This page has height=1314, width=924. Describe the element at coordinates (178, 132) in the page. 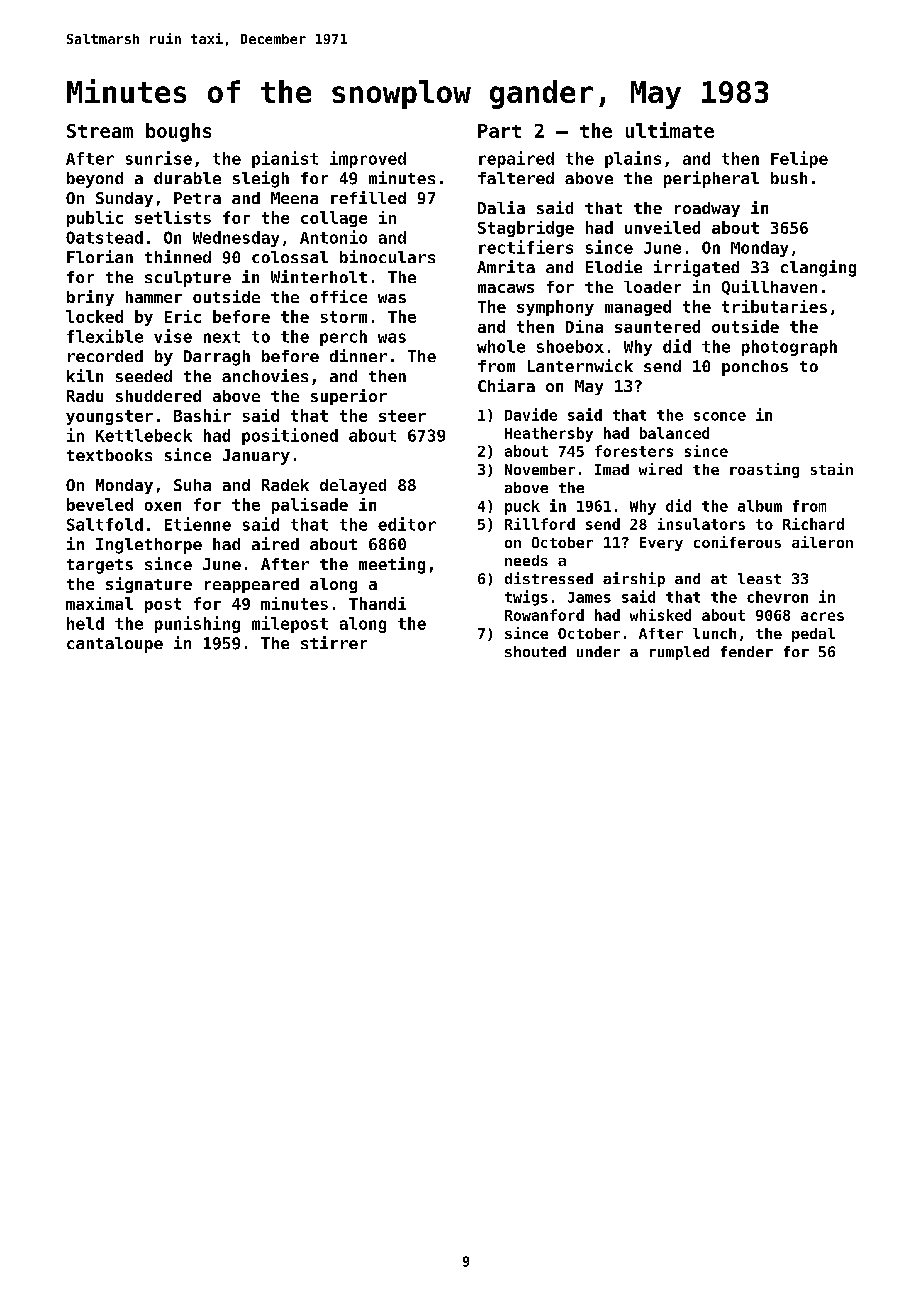

I see `boughs` at that location.
